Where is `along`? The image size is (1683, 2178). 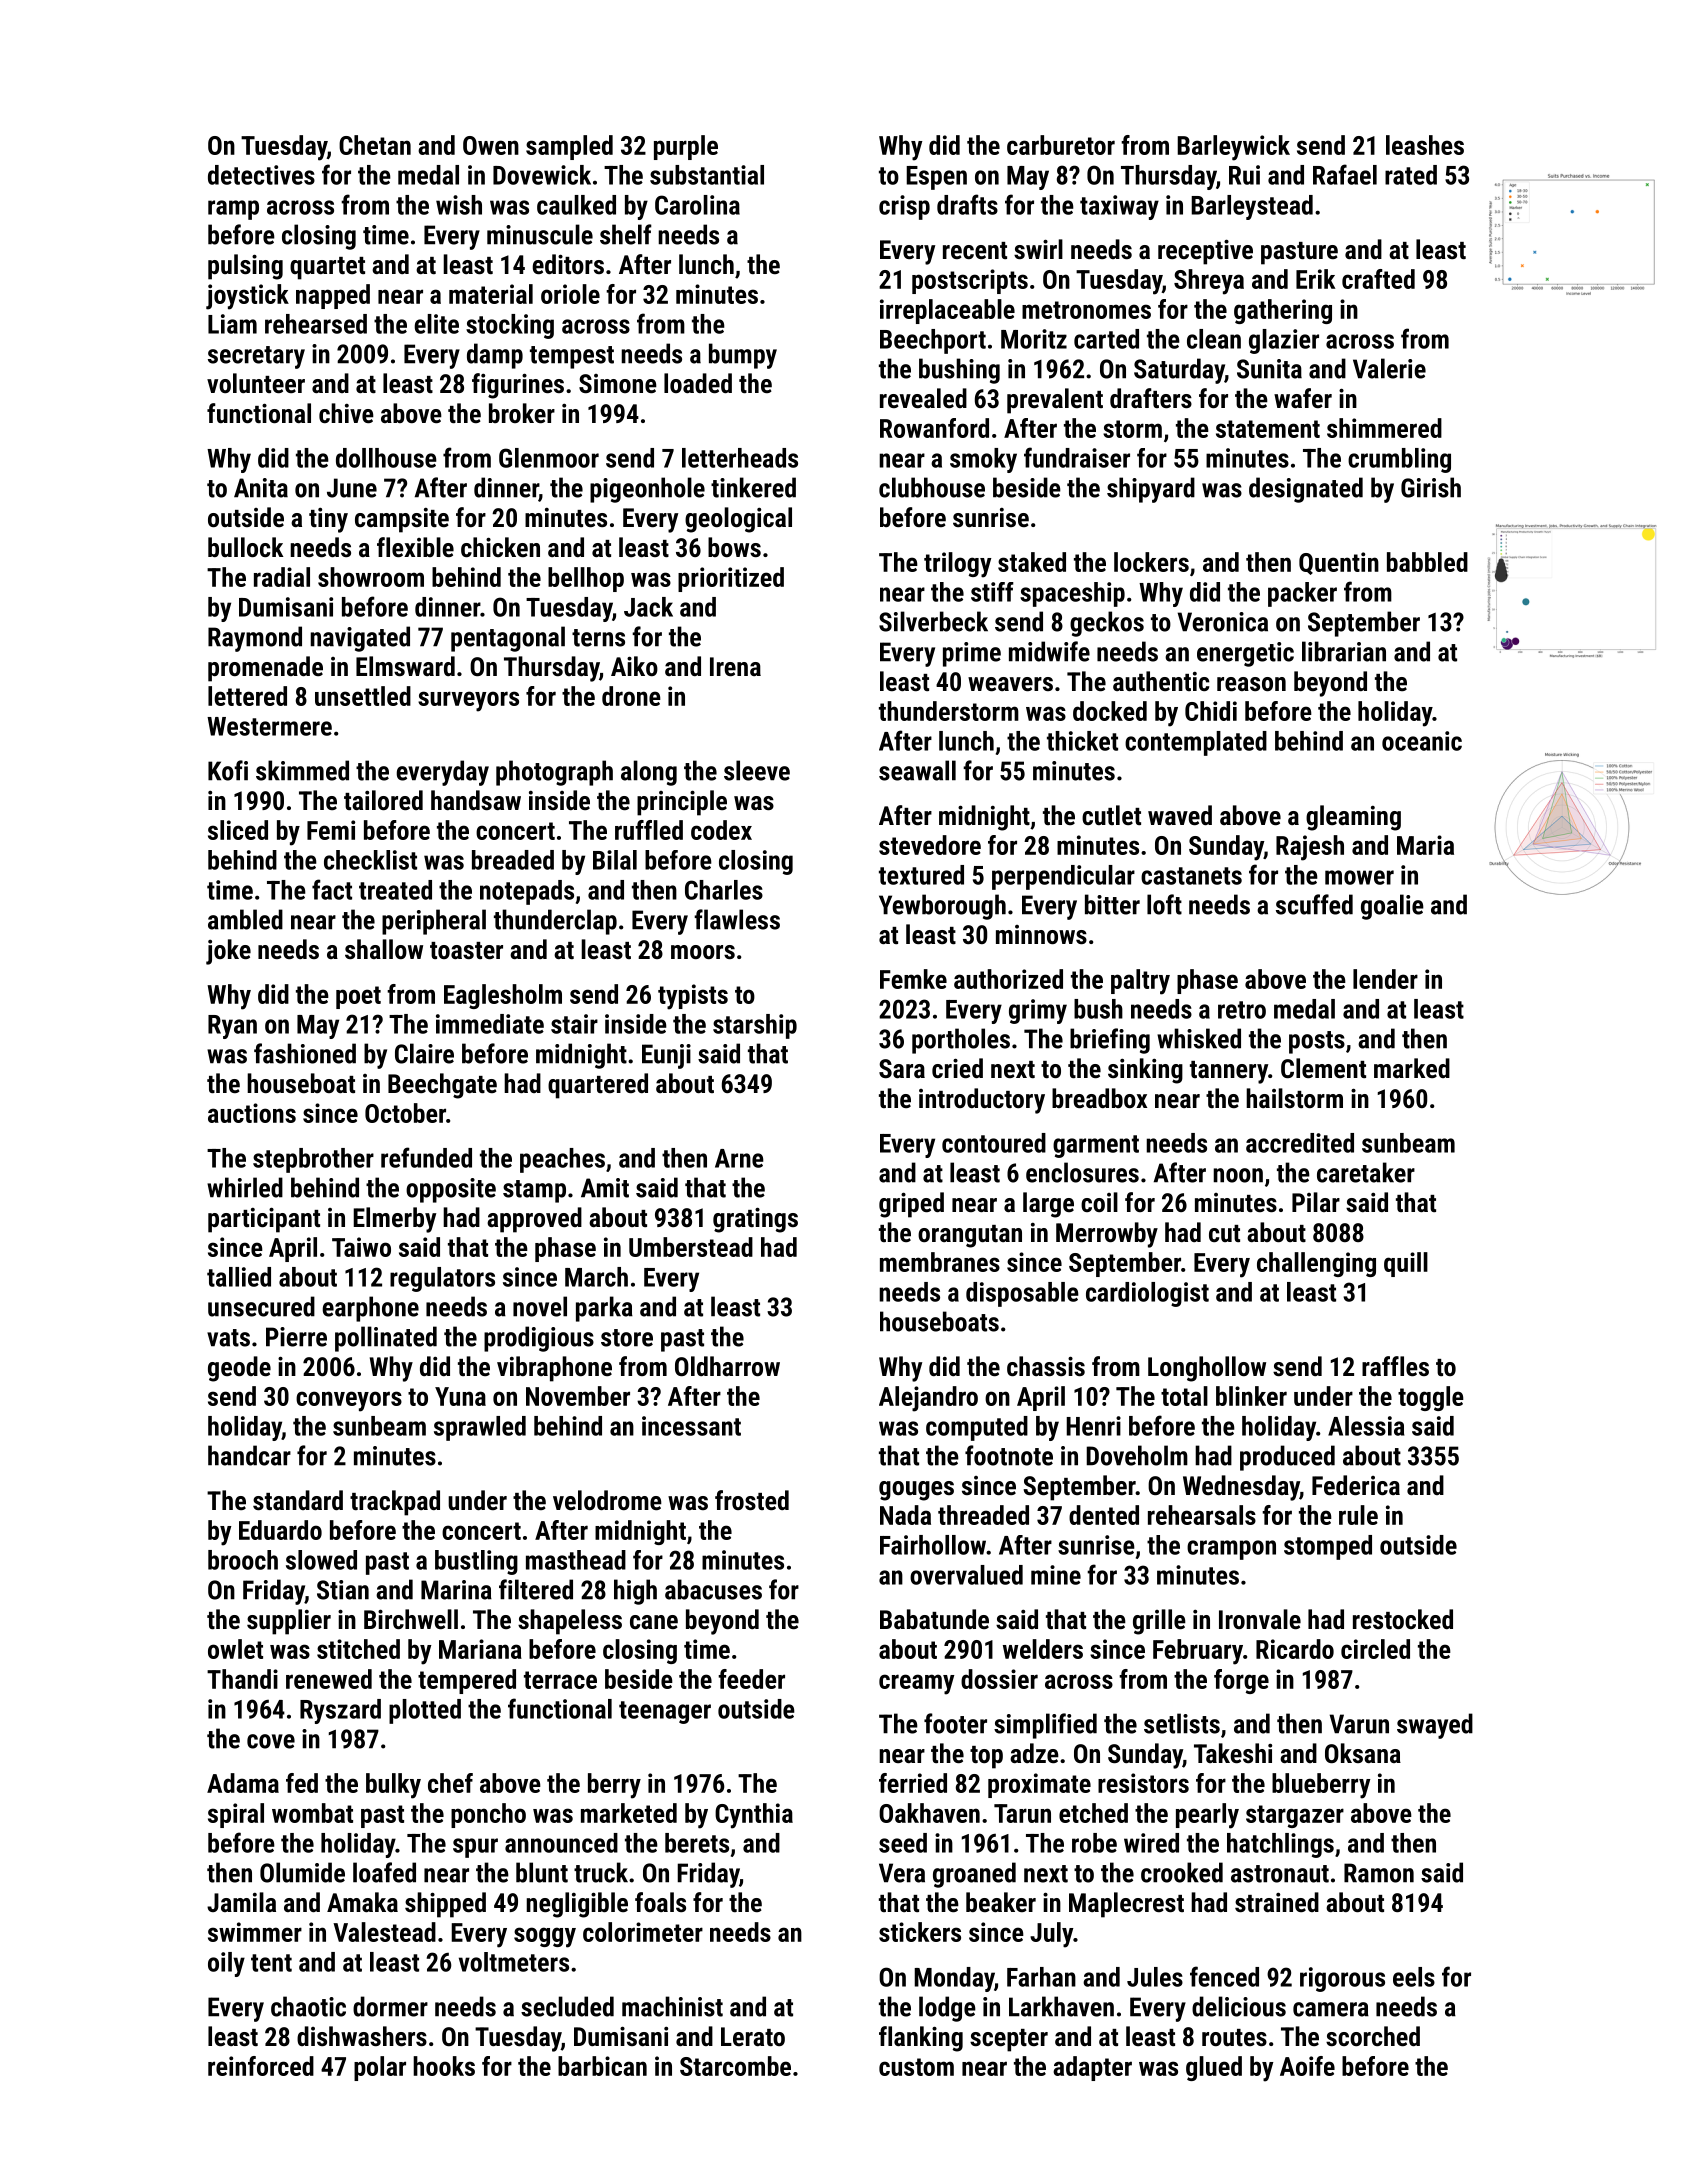
along is located at coordinates (649, 773).
